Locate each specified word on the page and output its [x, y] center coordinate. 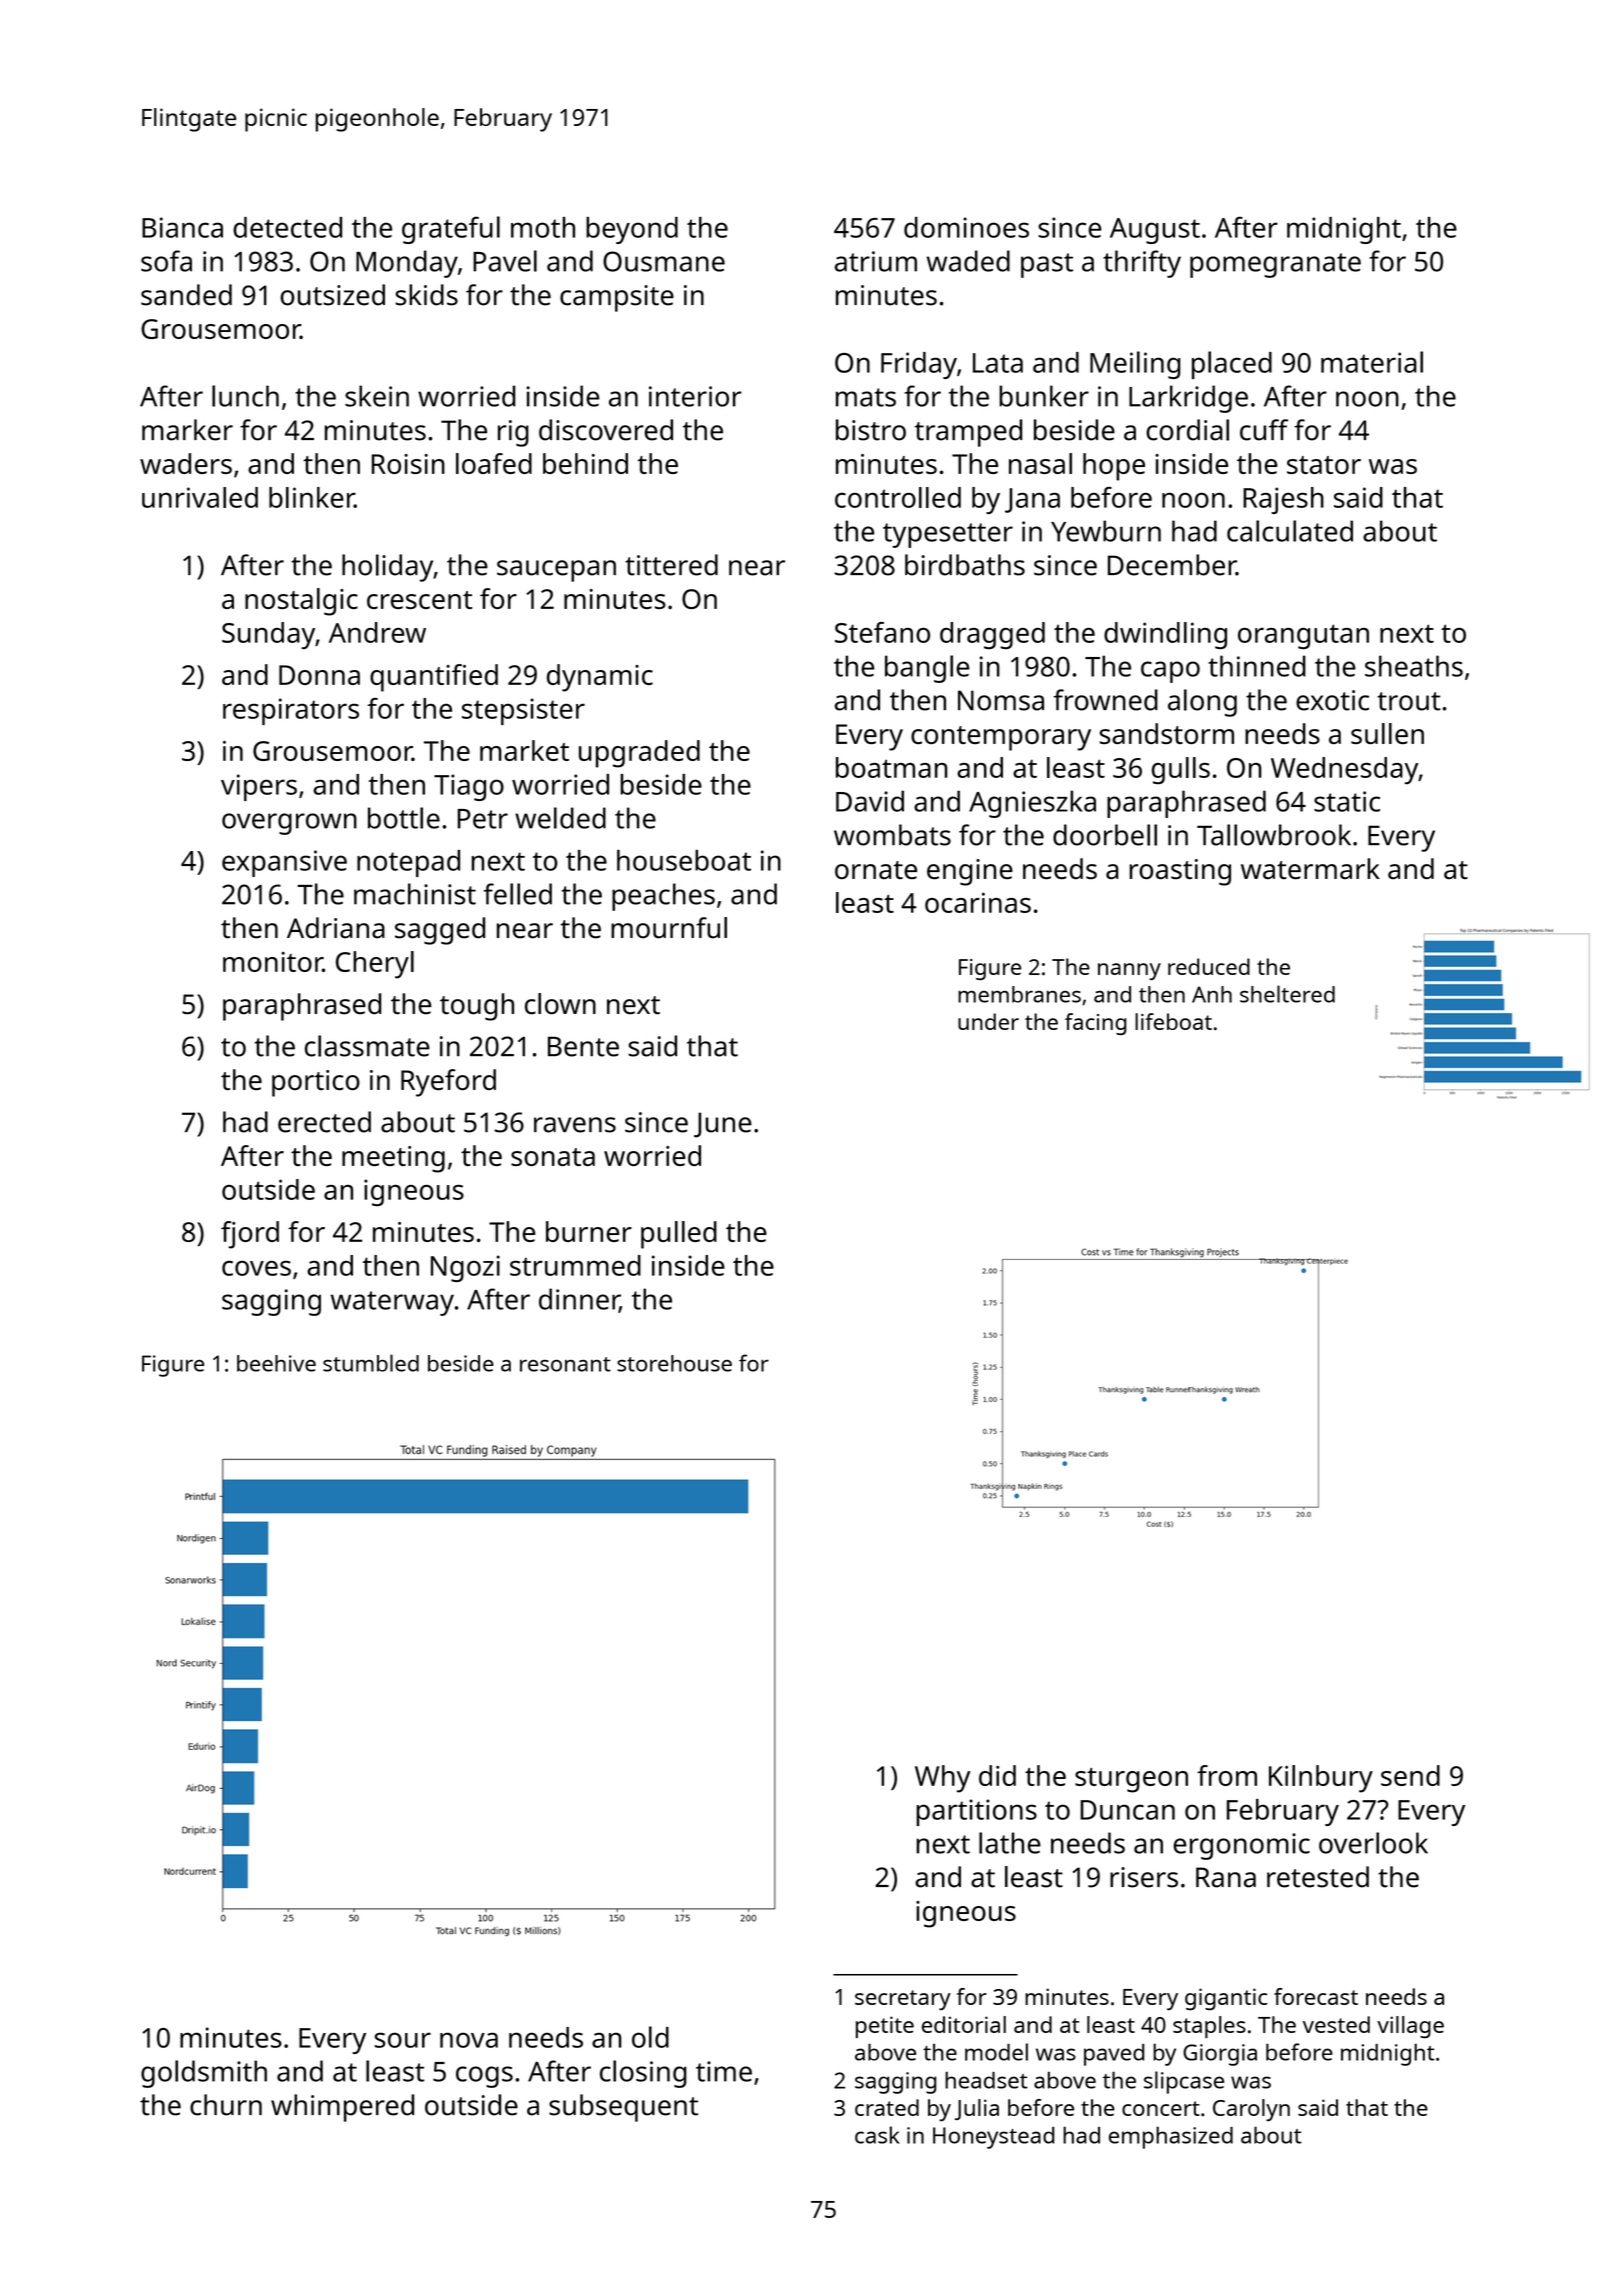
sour [403, 2040]
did [997, 1775]
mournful [669, 928]
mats [866, 397]
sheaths [1414, 666]
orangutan [1303, 636]
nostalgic [301, 602]
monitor [273, 962]
